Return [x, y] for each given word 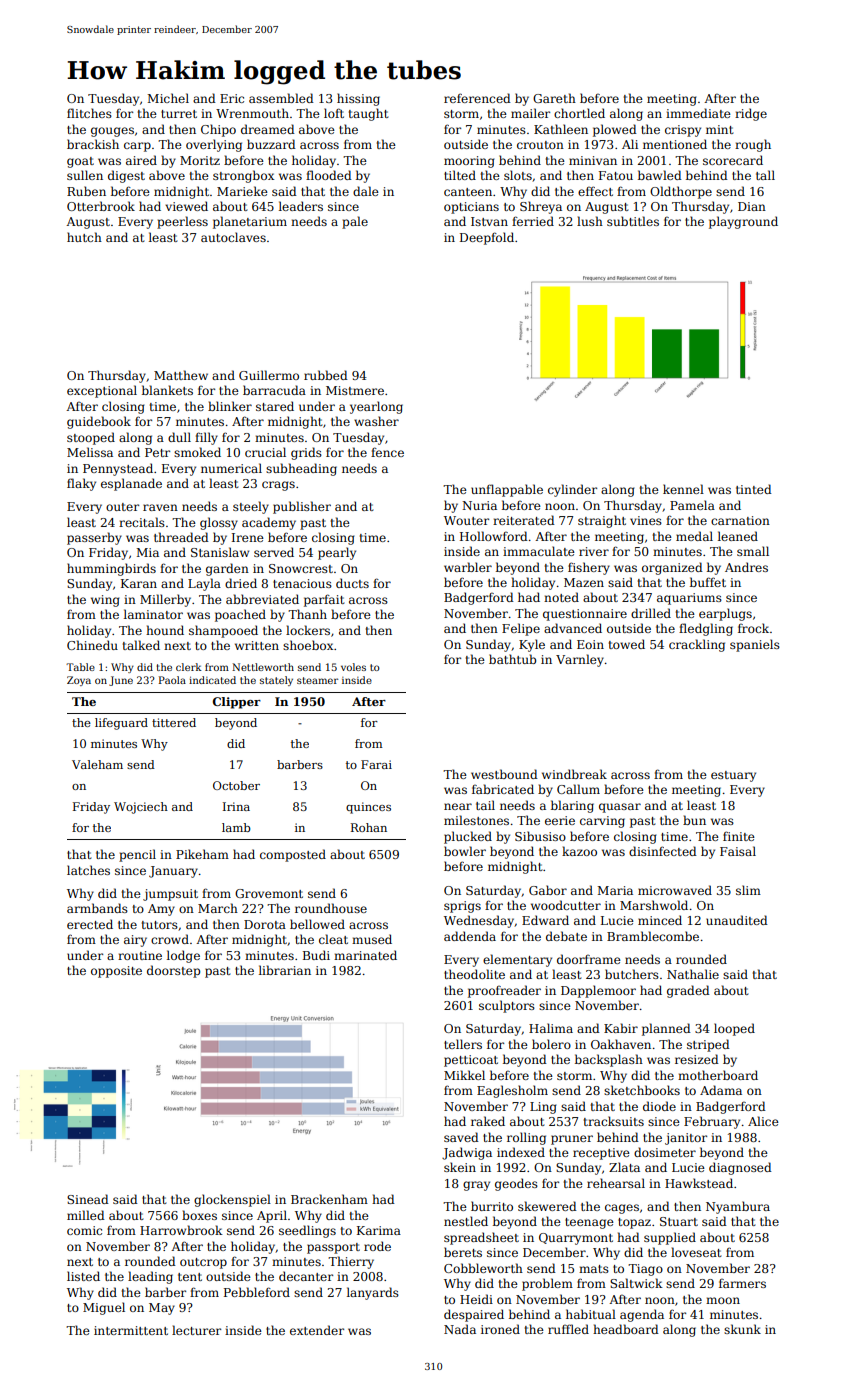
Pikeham [202, 854]
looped [734, 1029]
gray [476, 1186]
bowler [465, 851]
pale [355, 222]
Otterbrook [101, 206]
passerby [94, 538]
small [753, 551]
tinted [754, 489]
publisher [302, 507]
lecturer [196, 1330]
